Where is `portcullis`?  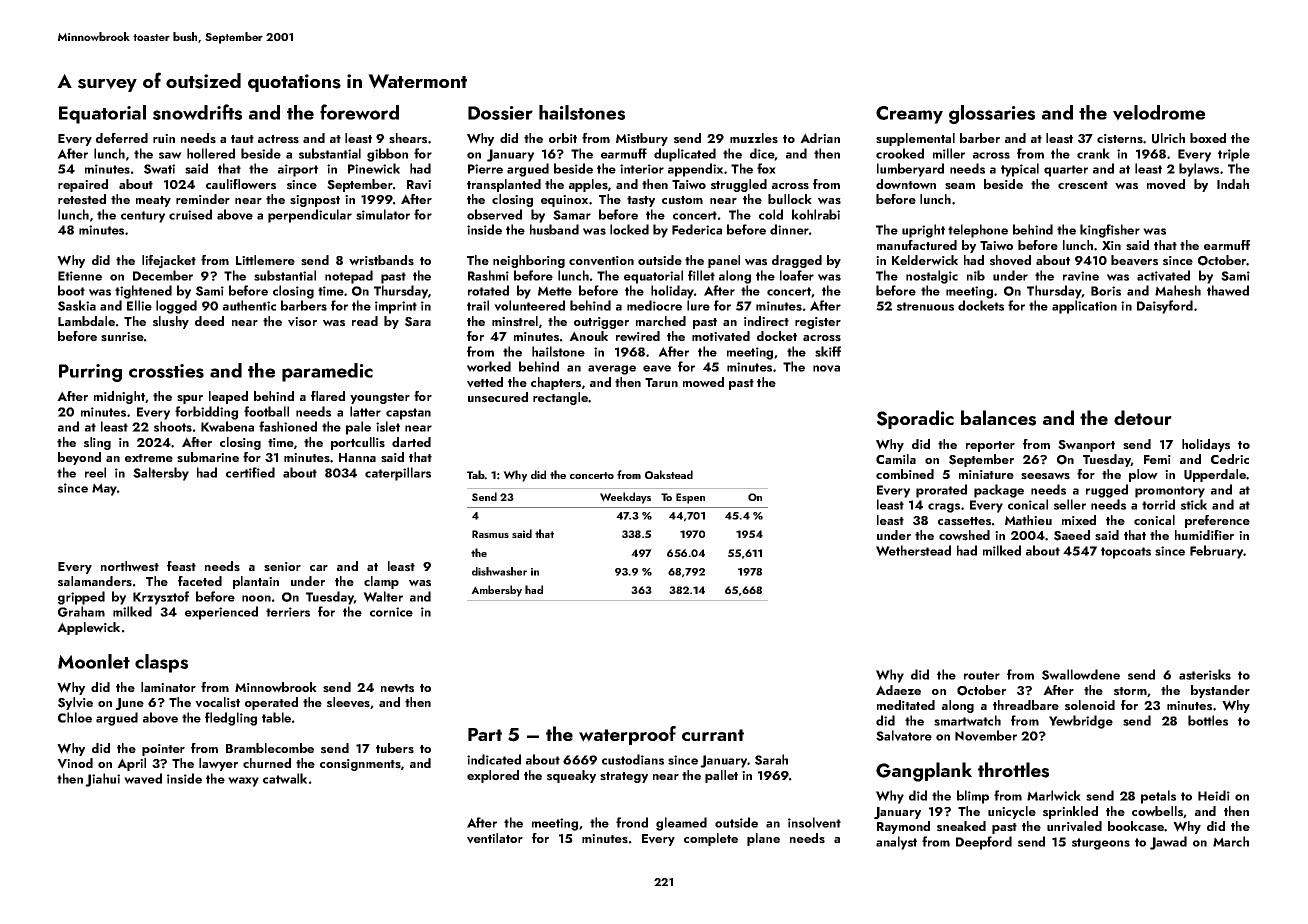
portcullis is located at coordinates (358, 443).
